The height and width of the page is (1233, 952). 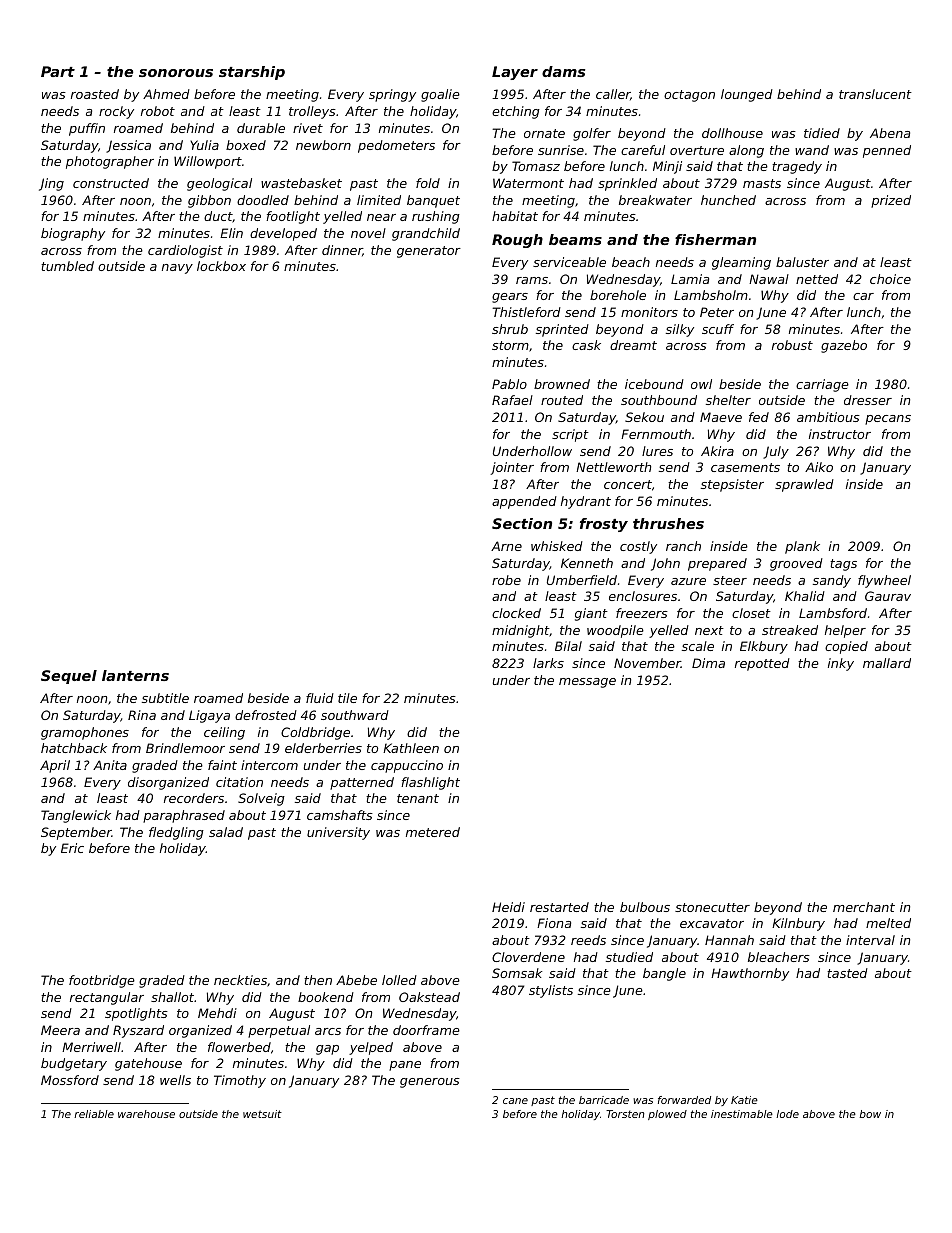 I want to click on lanterns, so click(x=135, y=675).
